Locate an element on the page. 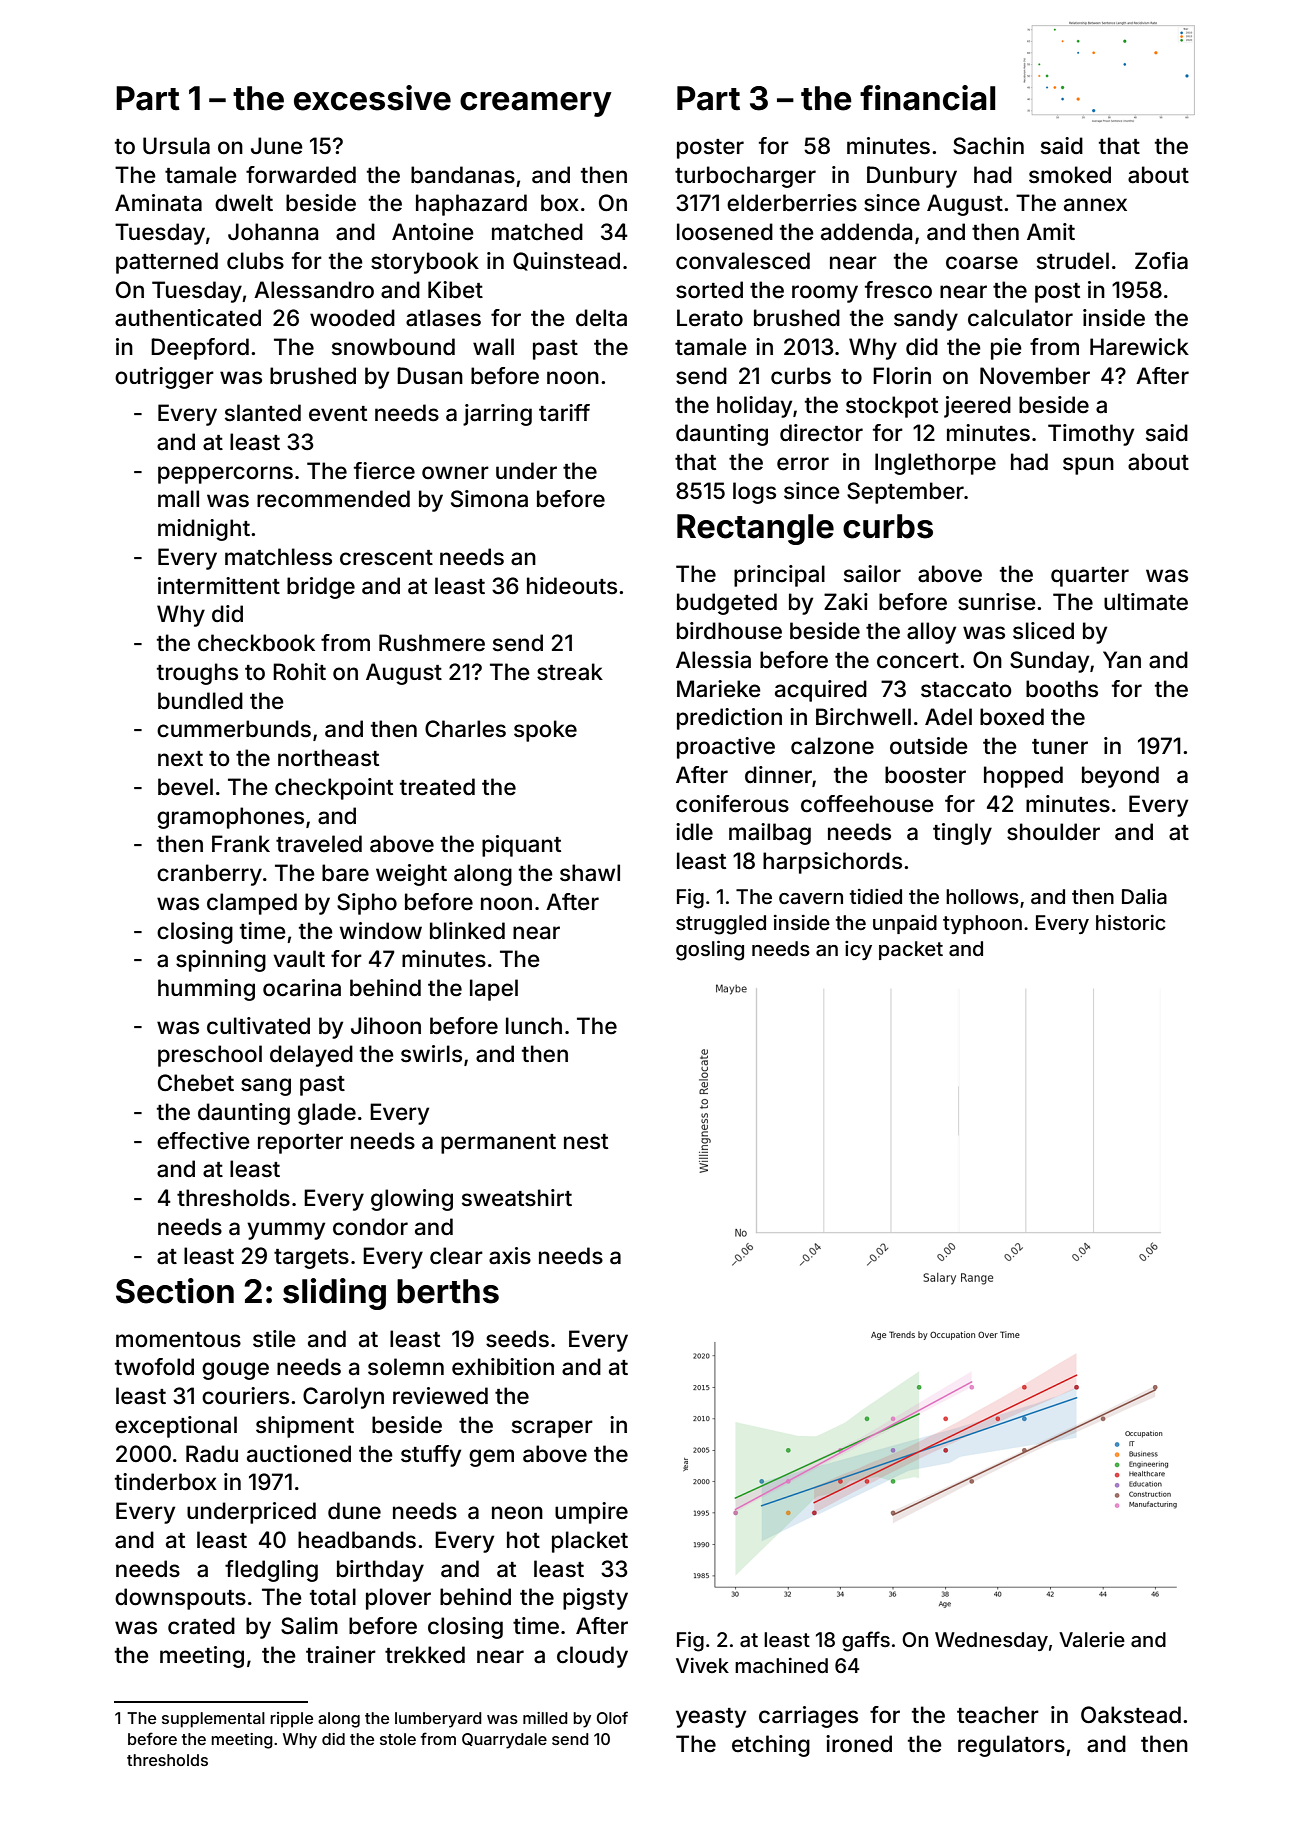 The width and height of the document is (1304, 1845). humming is located at coordinates (206, 990).
